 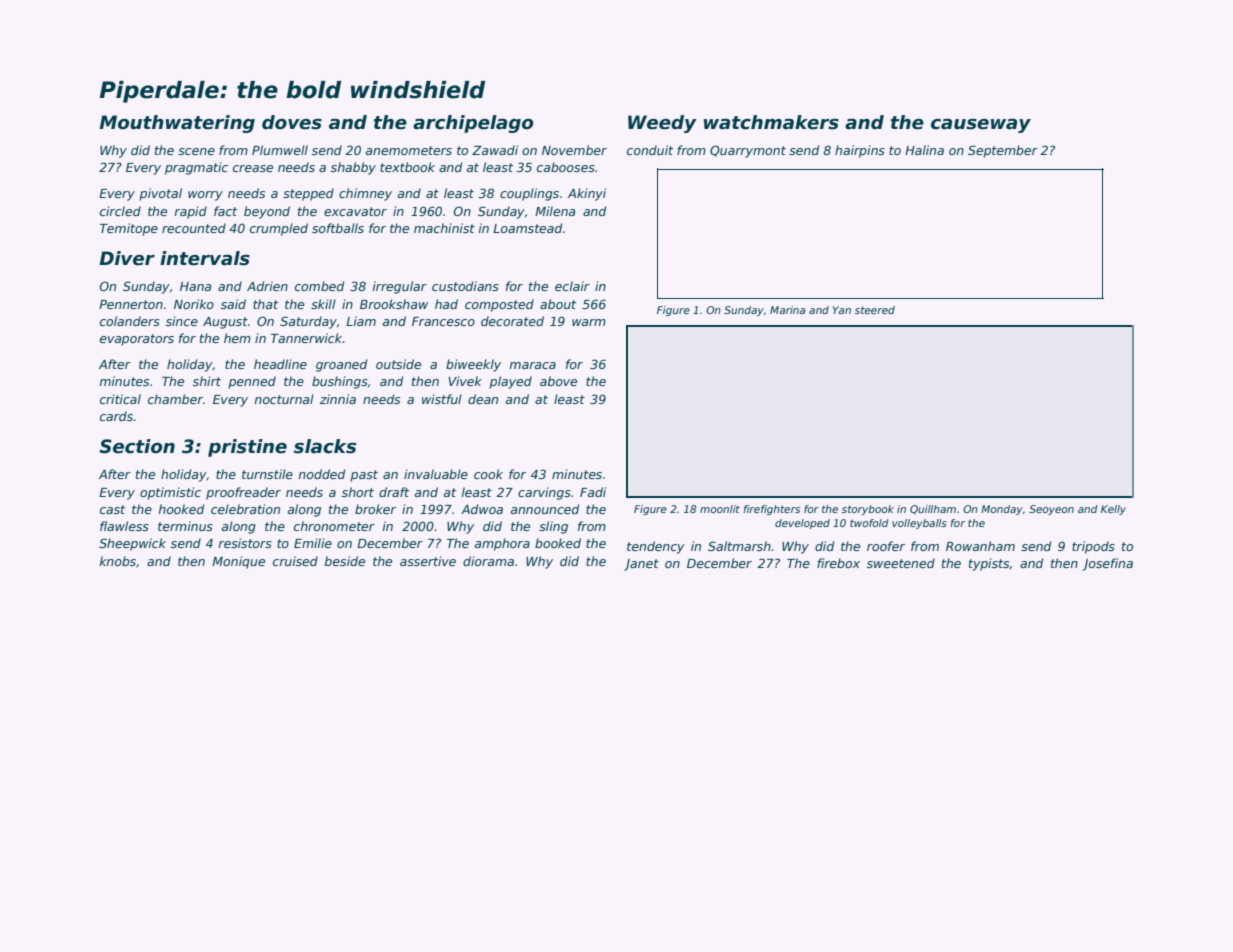 I want to click on wistful, so click(x=442, y=399).
